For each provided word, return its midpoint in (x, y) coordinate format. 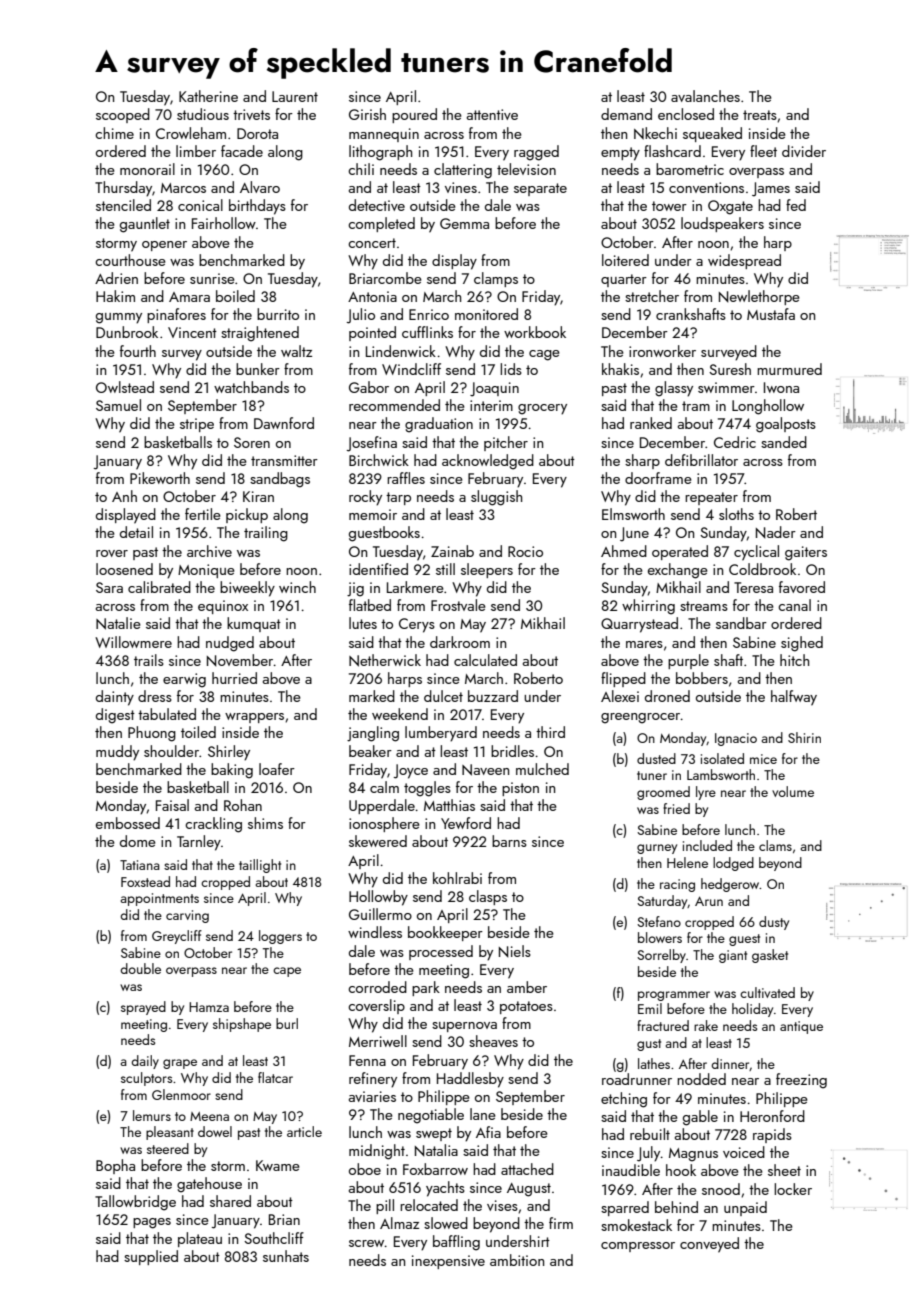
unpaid (745, 1208)
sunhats (286, 1256)
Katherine (208, 96)
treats (760, 115)
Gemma (464, 223)
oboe (365, 1169)
